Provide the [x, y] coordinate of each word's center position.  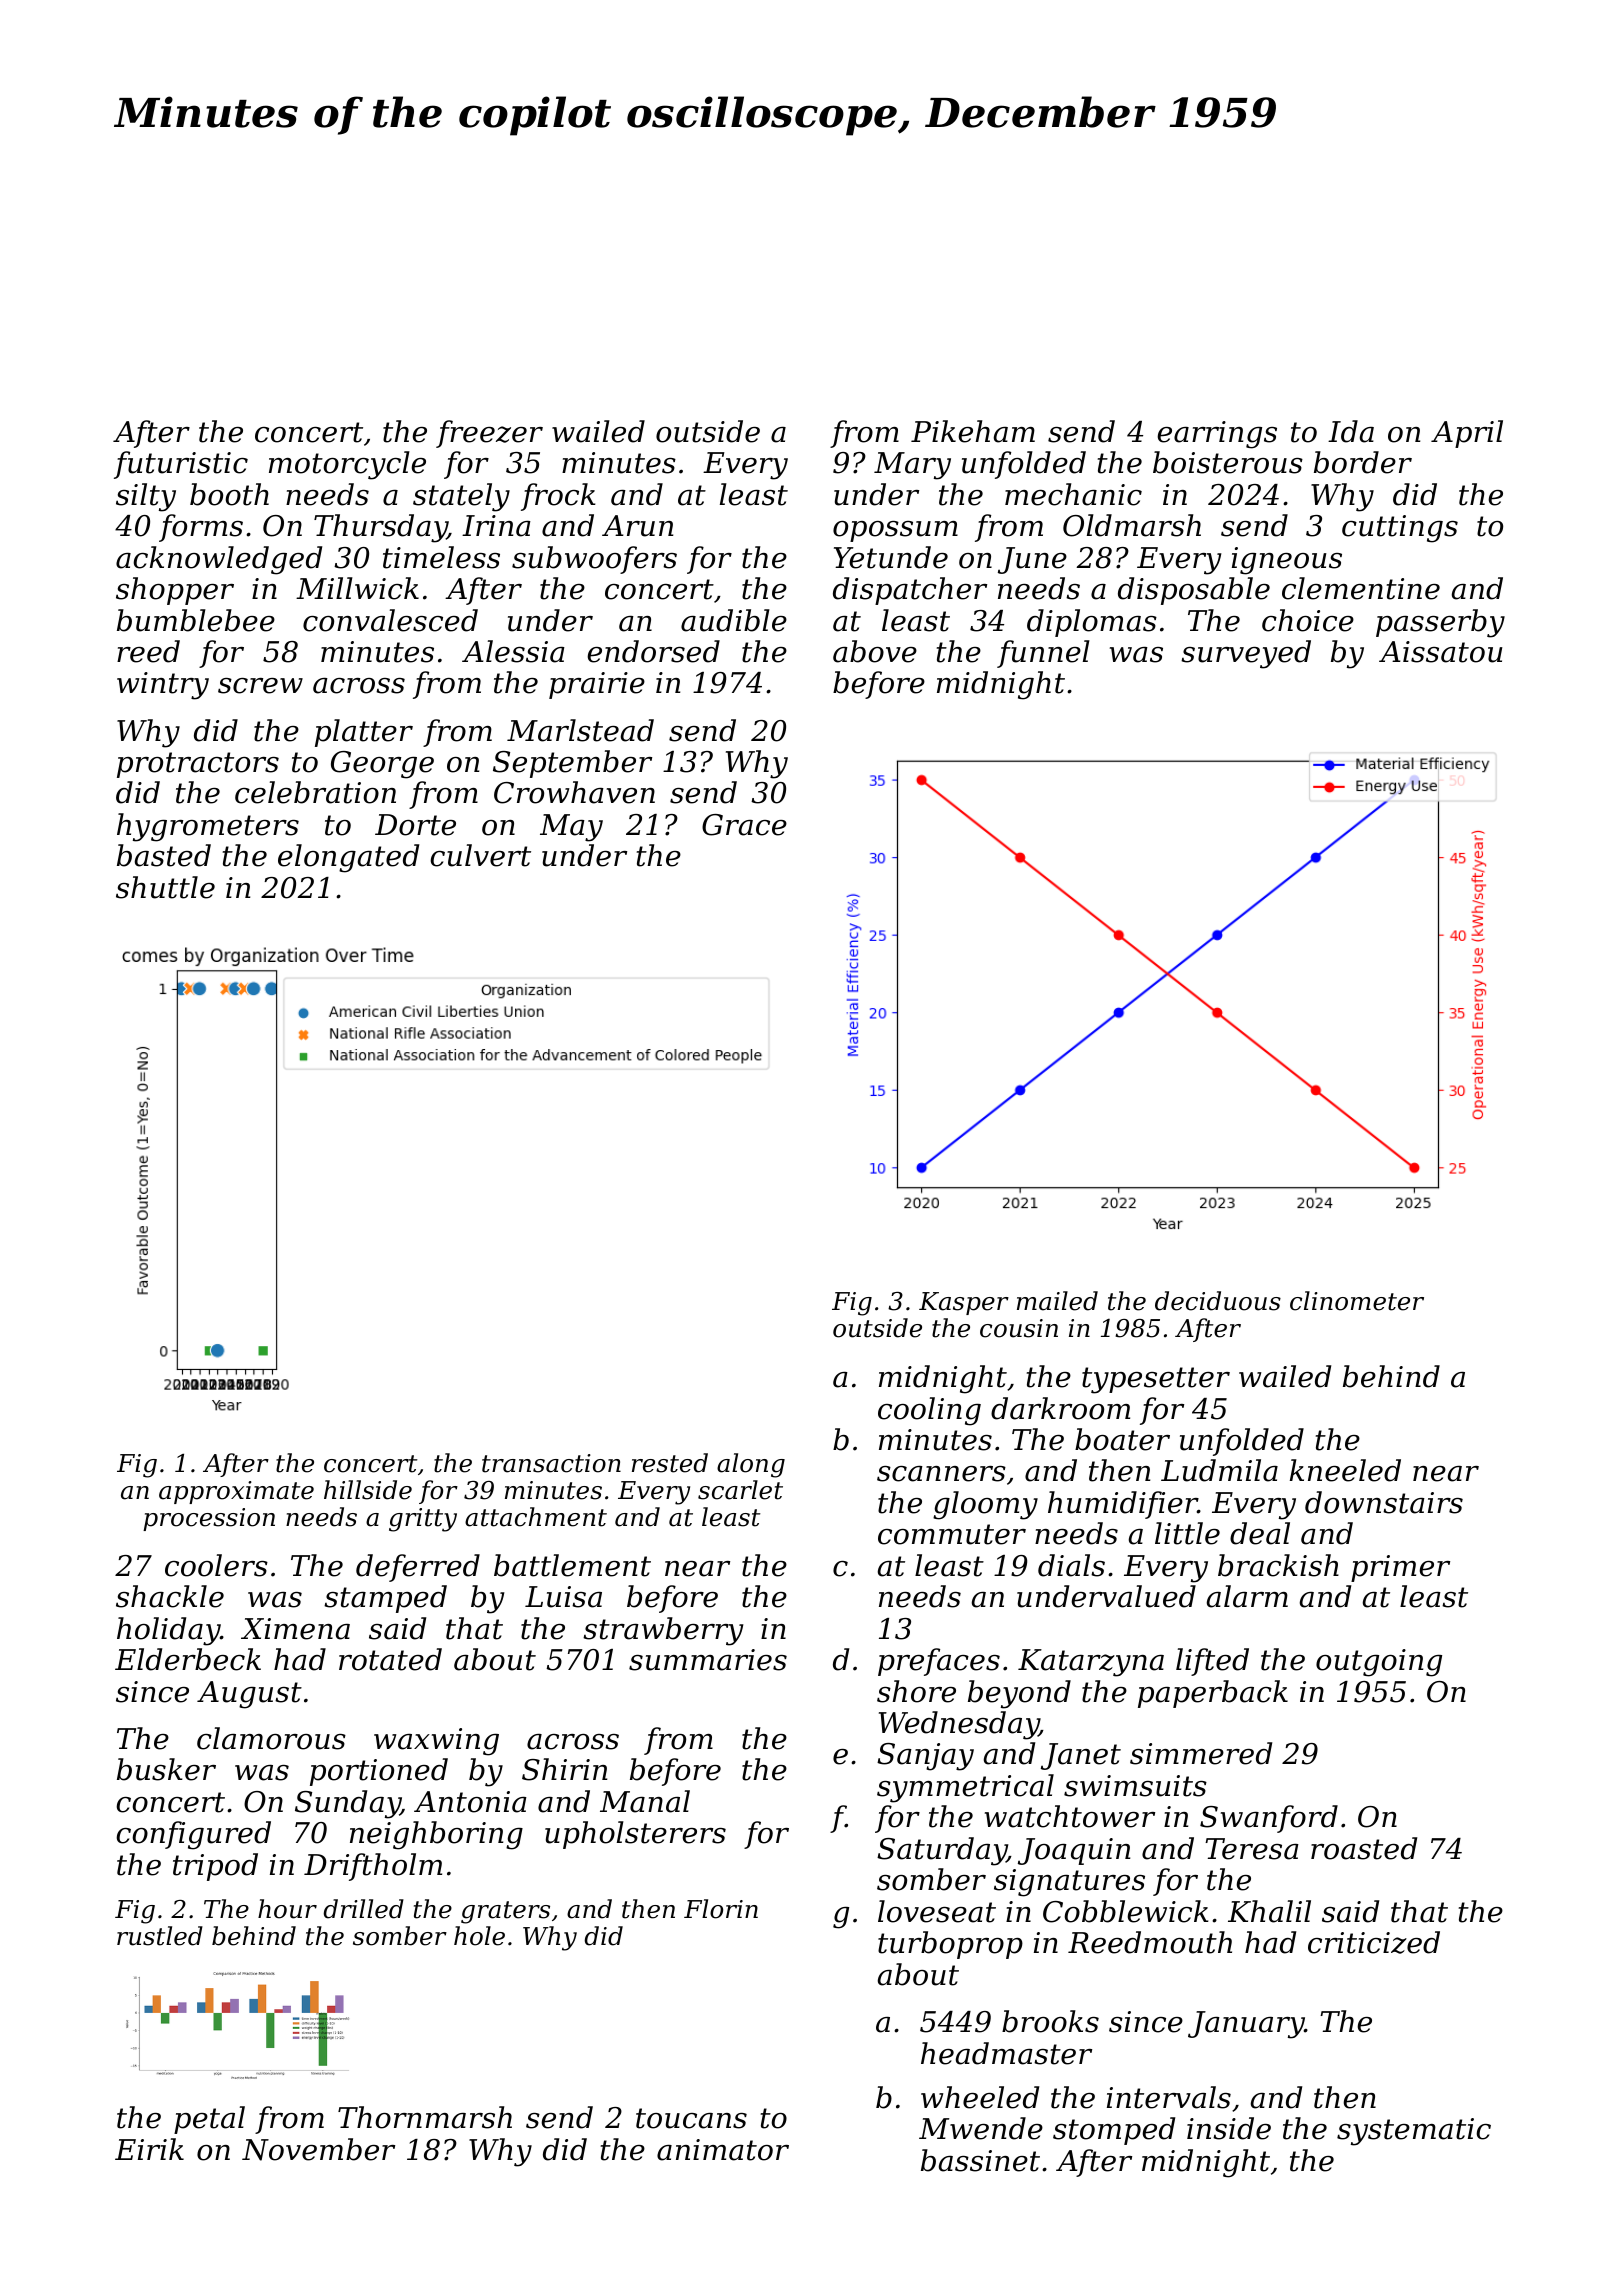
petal [209, 2120]
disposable [1194, 591]
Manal [645, 1801]
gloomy [985, 1505]
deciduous [1218, 1301]
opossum [895, 531]
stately [461, 497]
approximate [236, 1492]
